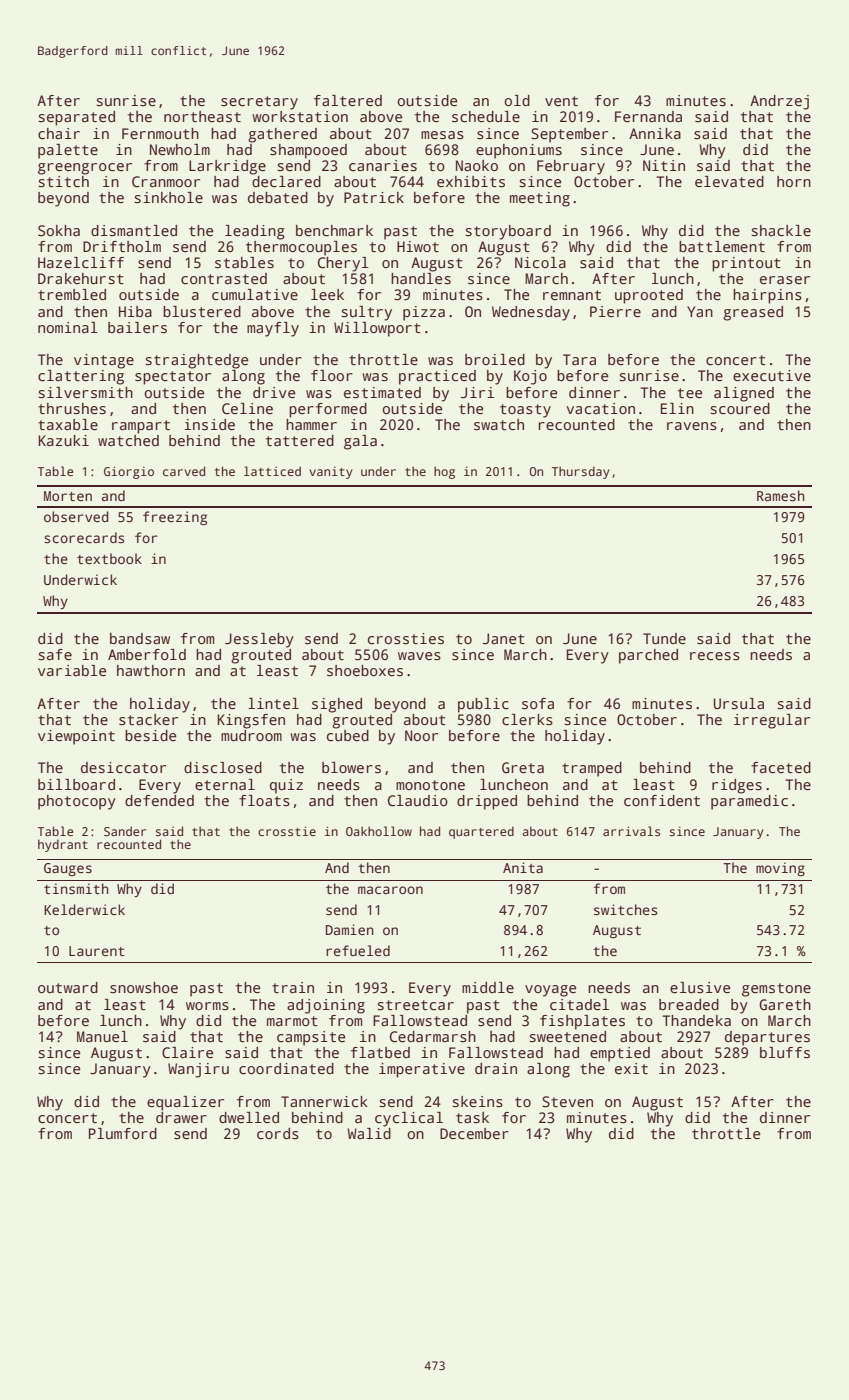 This screenshot has height=1400, width=849. I want to click on separated, so click(76, 118).
